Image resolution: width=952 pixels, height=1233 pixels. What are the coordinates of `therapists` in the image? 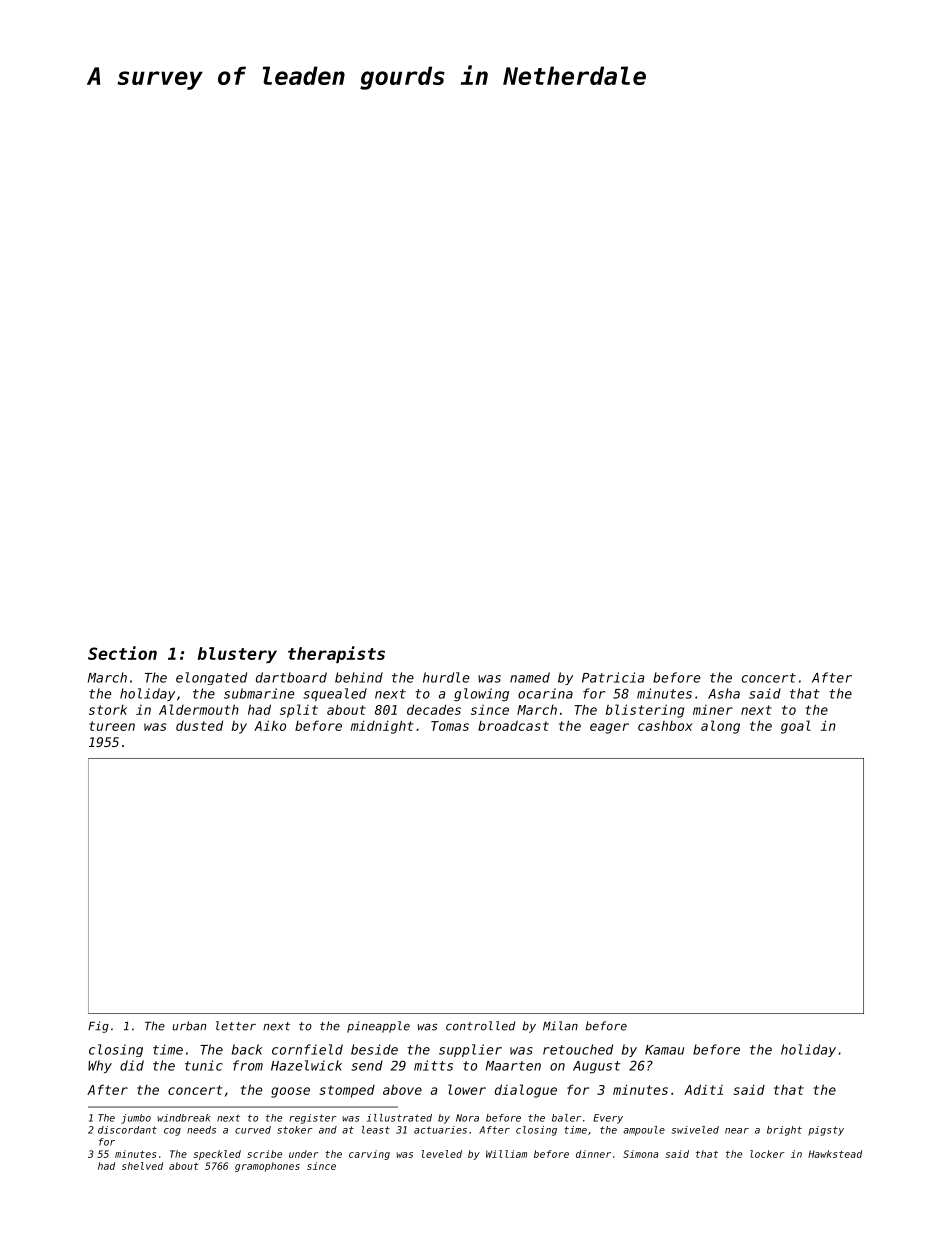 It's located at (336, 654).
